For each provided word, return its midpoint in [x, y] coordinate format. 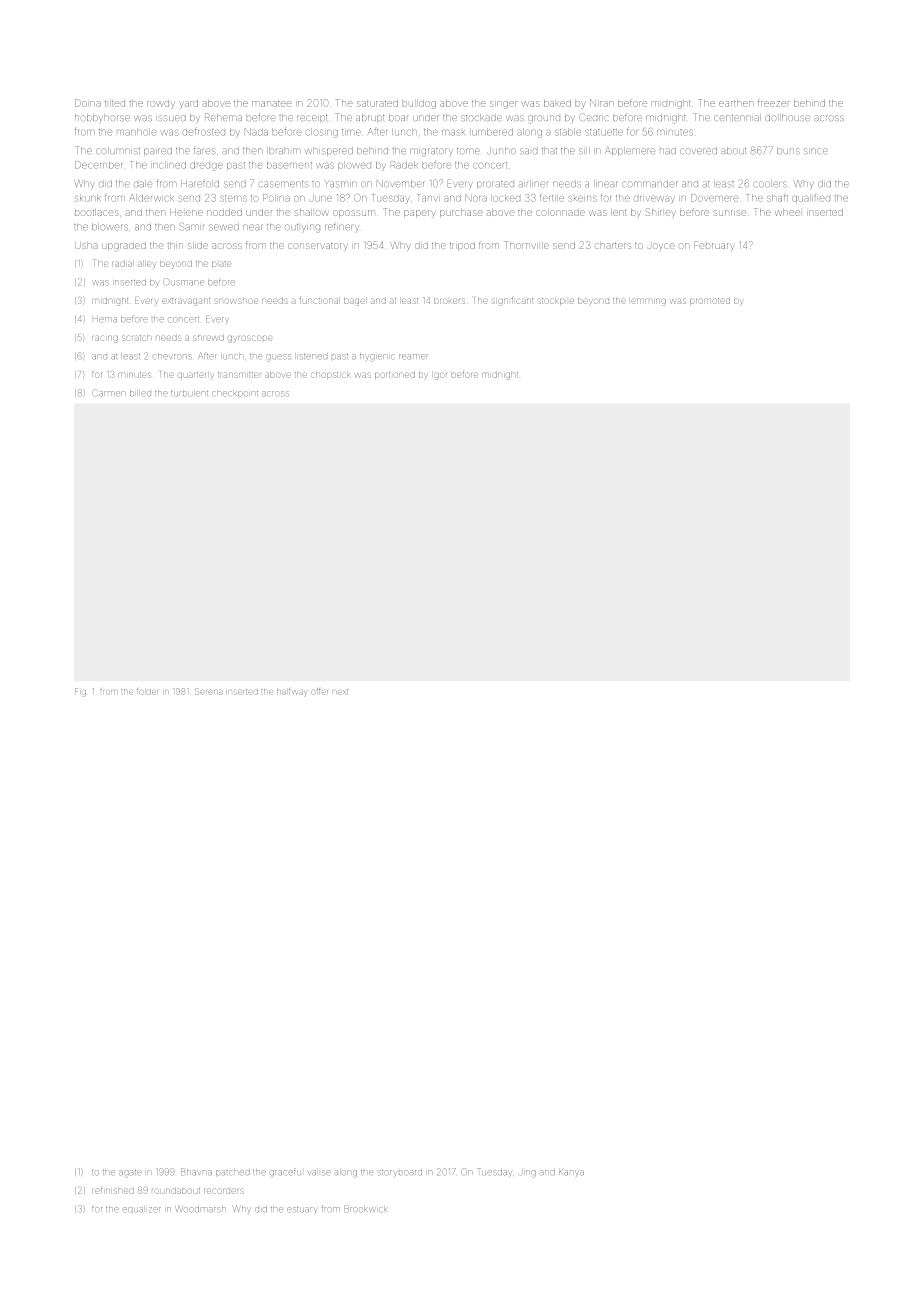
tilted [115, 104]
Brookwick [365, 1209]
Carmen [109, 393]
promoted [710, 301]
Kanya [571, 1173]
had [668, 151]
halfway [291, 692]
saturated [377, 104]
